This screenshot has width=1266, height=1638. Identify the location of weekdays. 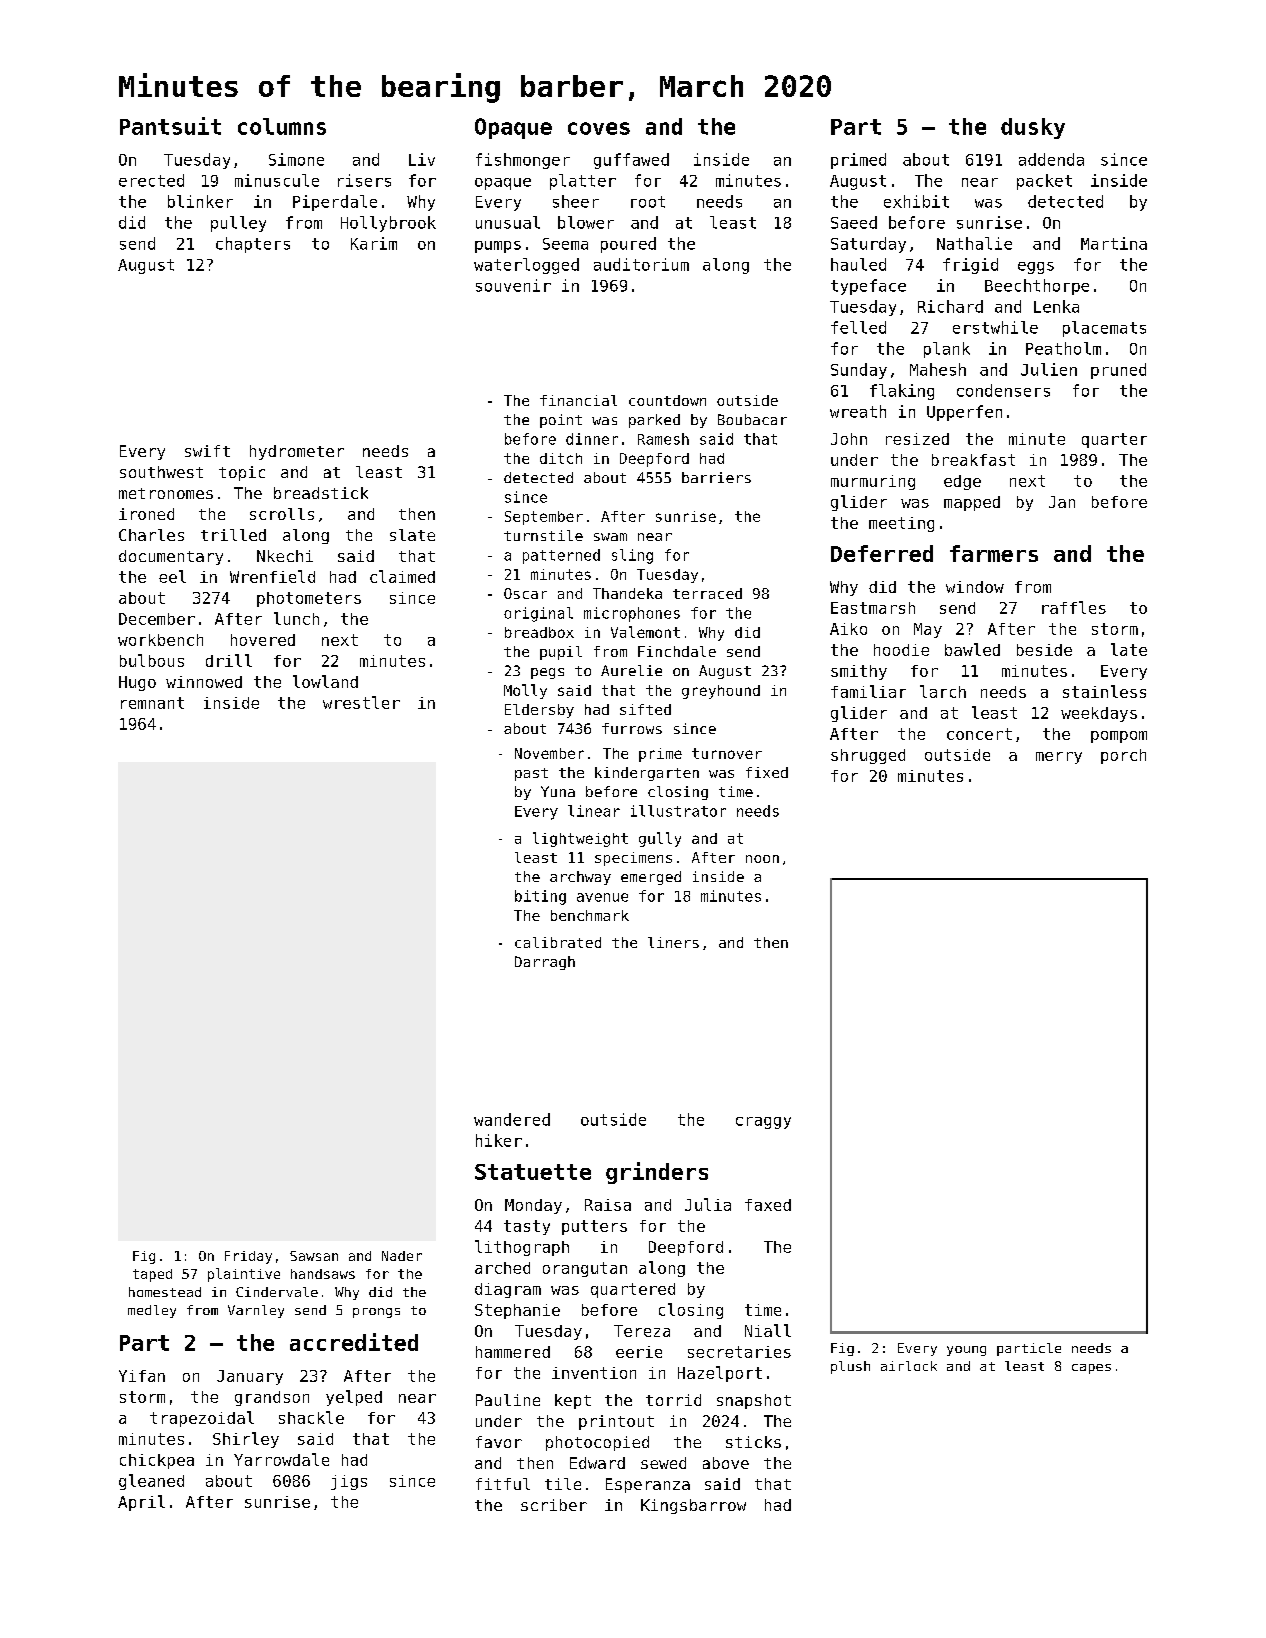
(1099, 714).
